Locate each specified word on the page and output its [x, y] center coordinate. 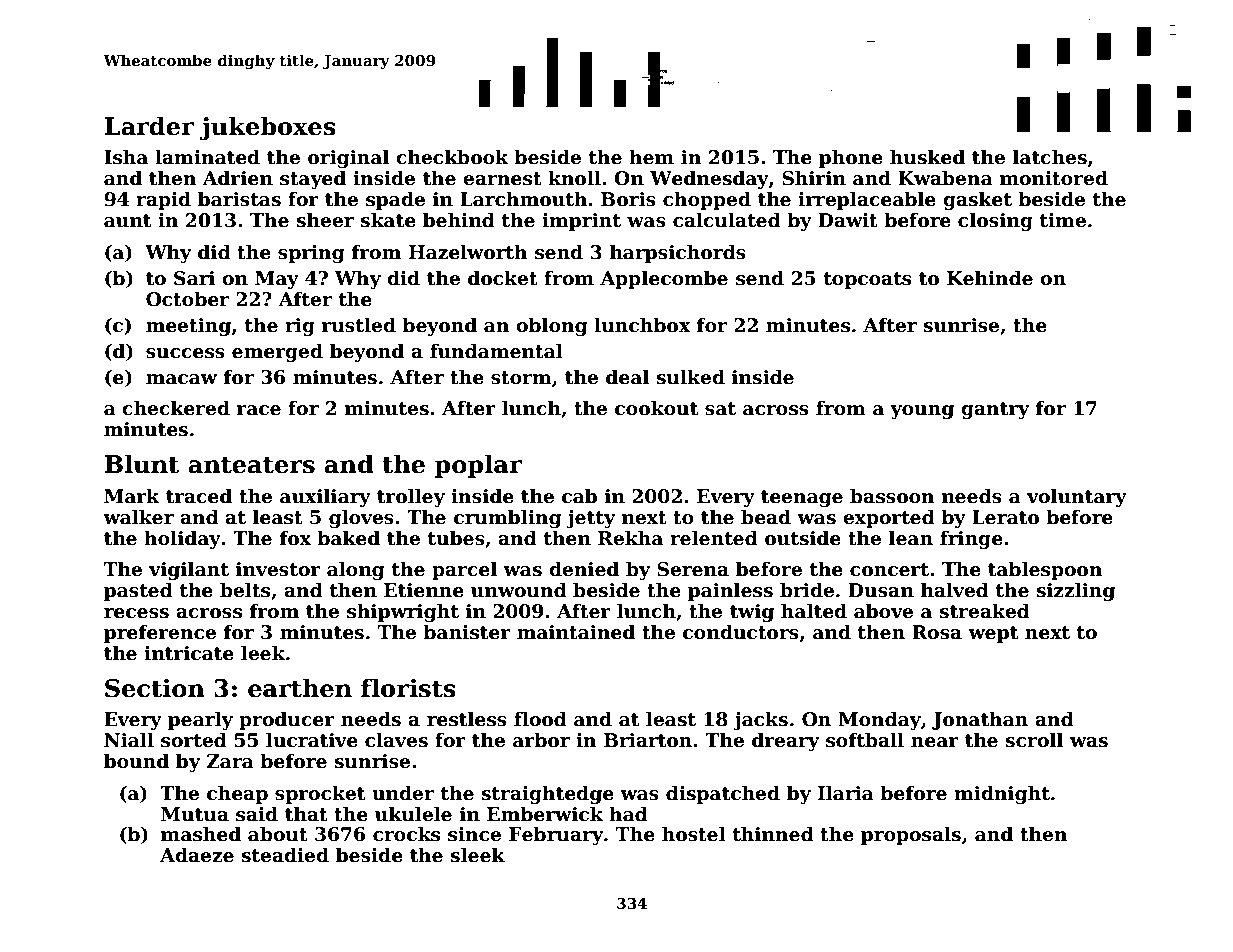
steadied [285, 855]
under [403, 793]
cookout [656, 408]
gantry [995, 410]
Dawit [848, 220]
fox [295, 538]
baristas [239, 199]
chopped [707, 200]
